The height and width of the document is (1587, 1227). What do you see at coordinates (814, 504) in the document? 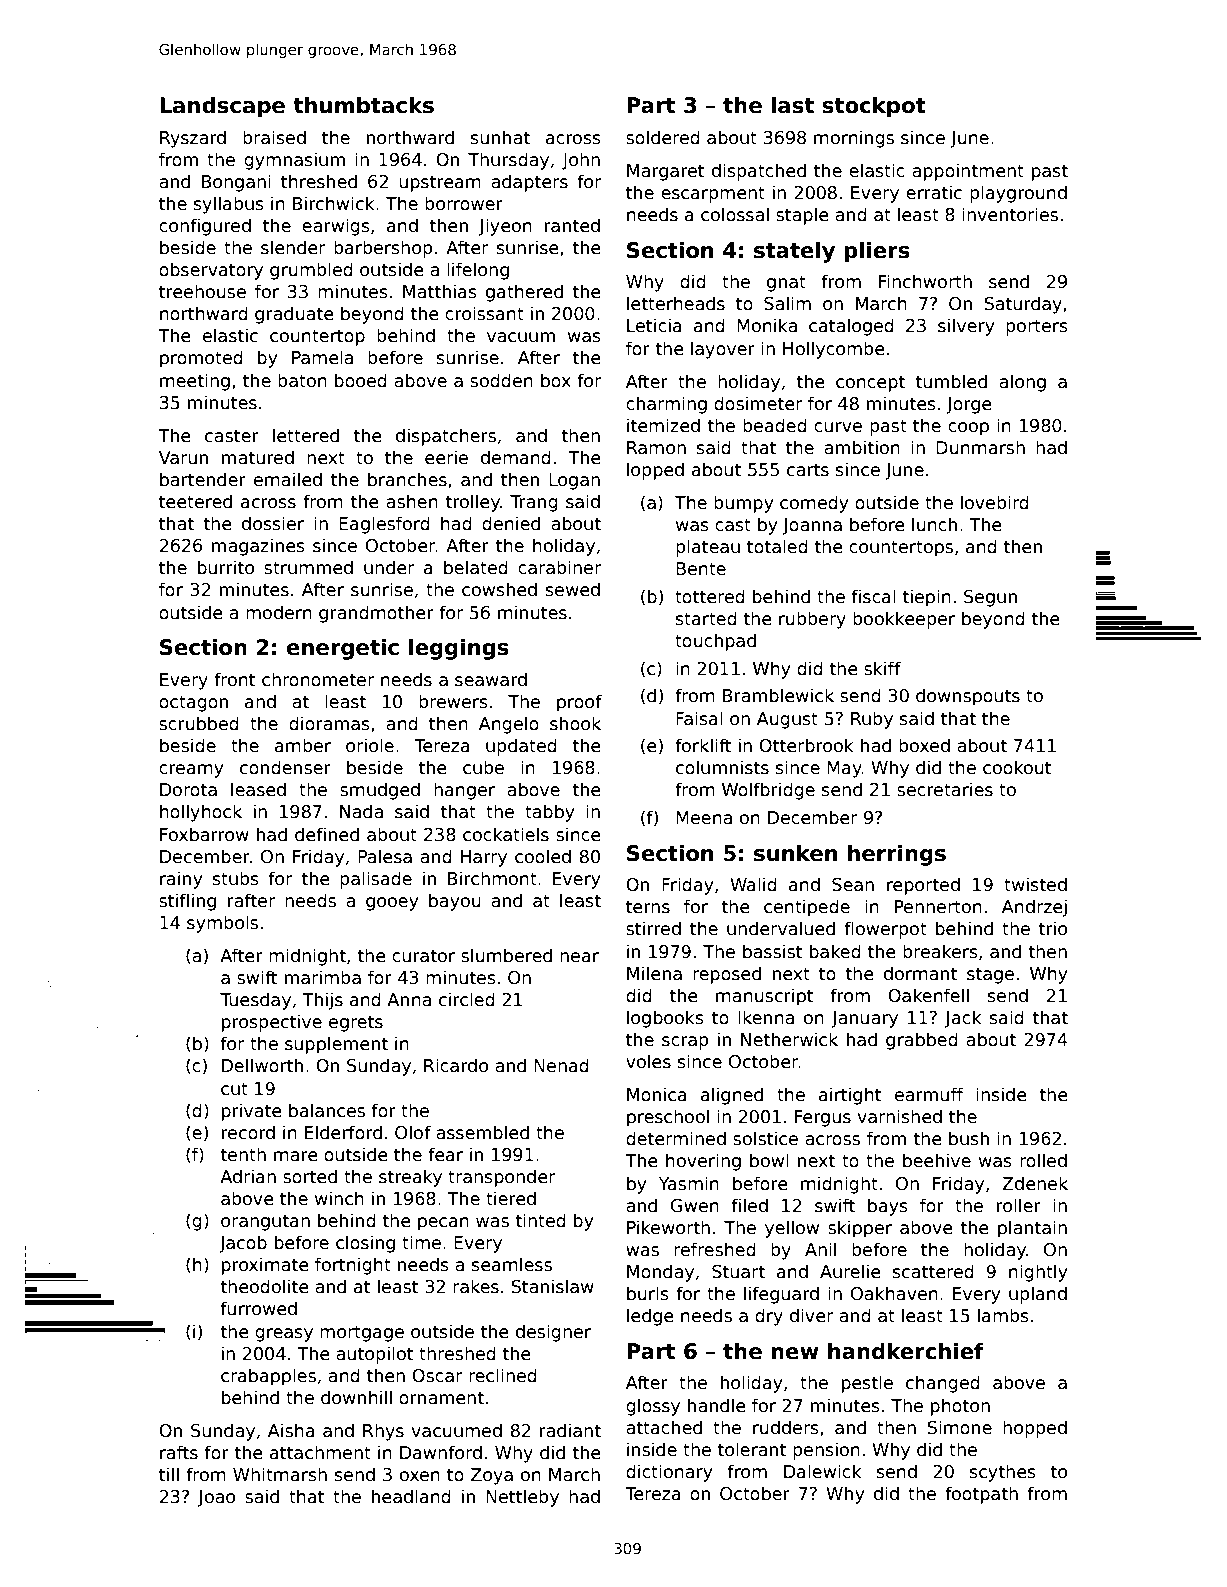
I see `comedy` at bounding box center [814, 504].
